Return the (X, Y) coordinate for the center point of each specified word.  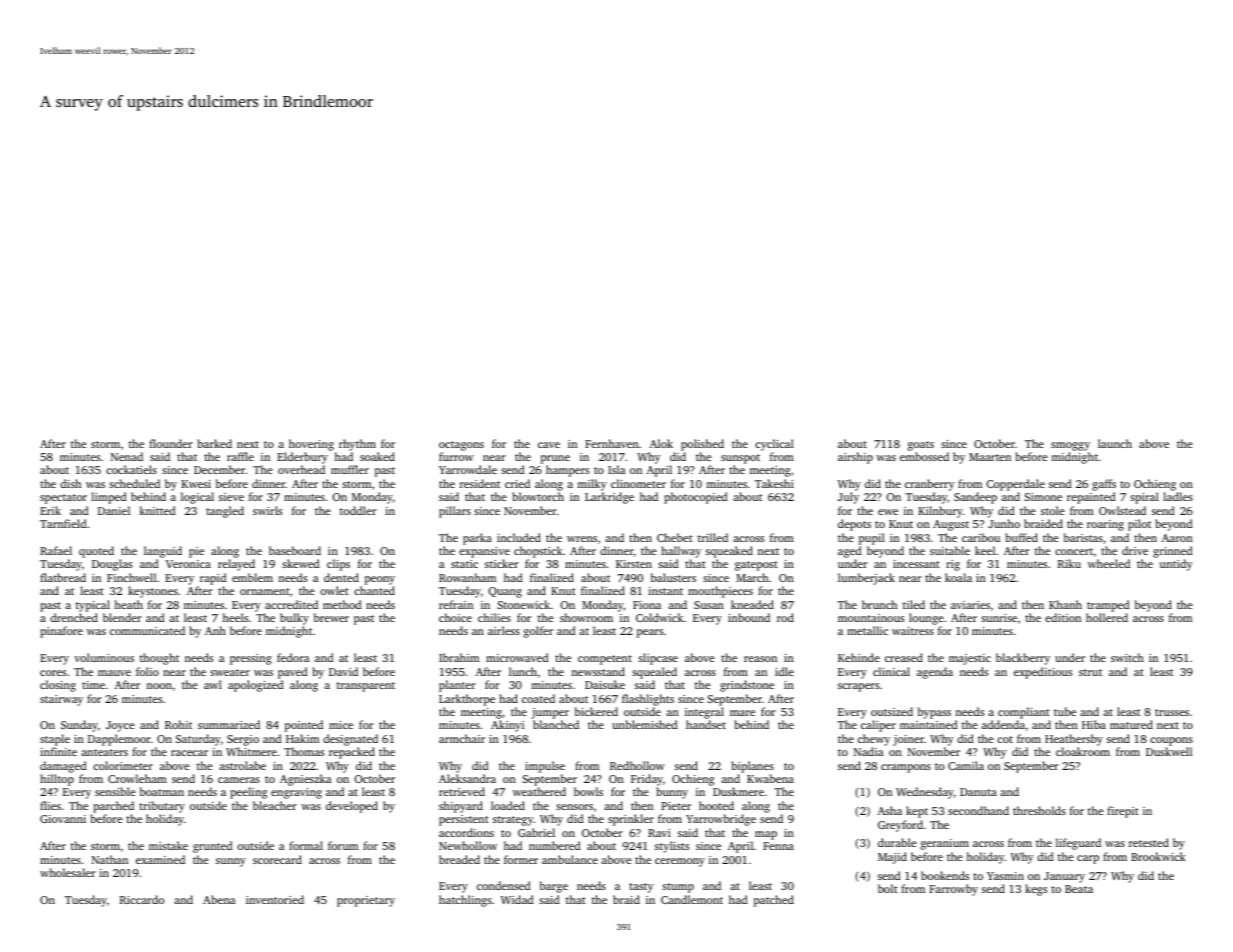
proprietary (366, 901)
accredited (291, 604)
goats (921, 446)
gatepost (756, 566)
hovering (311, 445)
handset (706, 724)
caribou (981, 537)
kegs (1036, 890)
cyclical (774, 445)
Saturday (198, 740)
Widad (517, 899)
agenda (935, 673)
